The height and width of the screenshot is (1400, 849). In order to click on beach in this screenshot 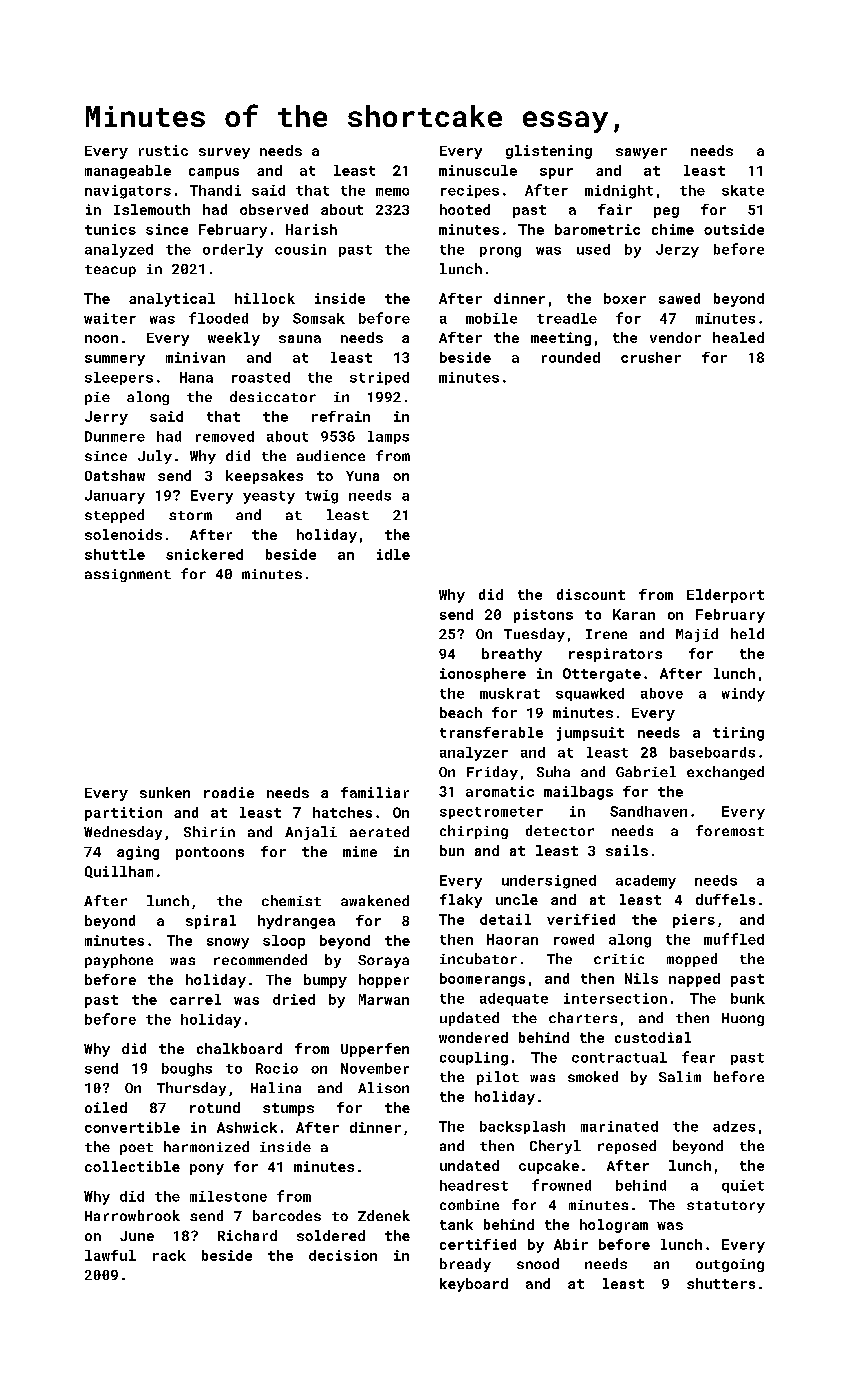, I will do `click(461, 712)`.
